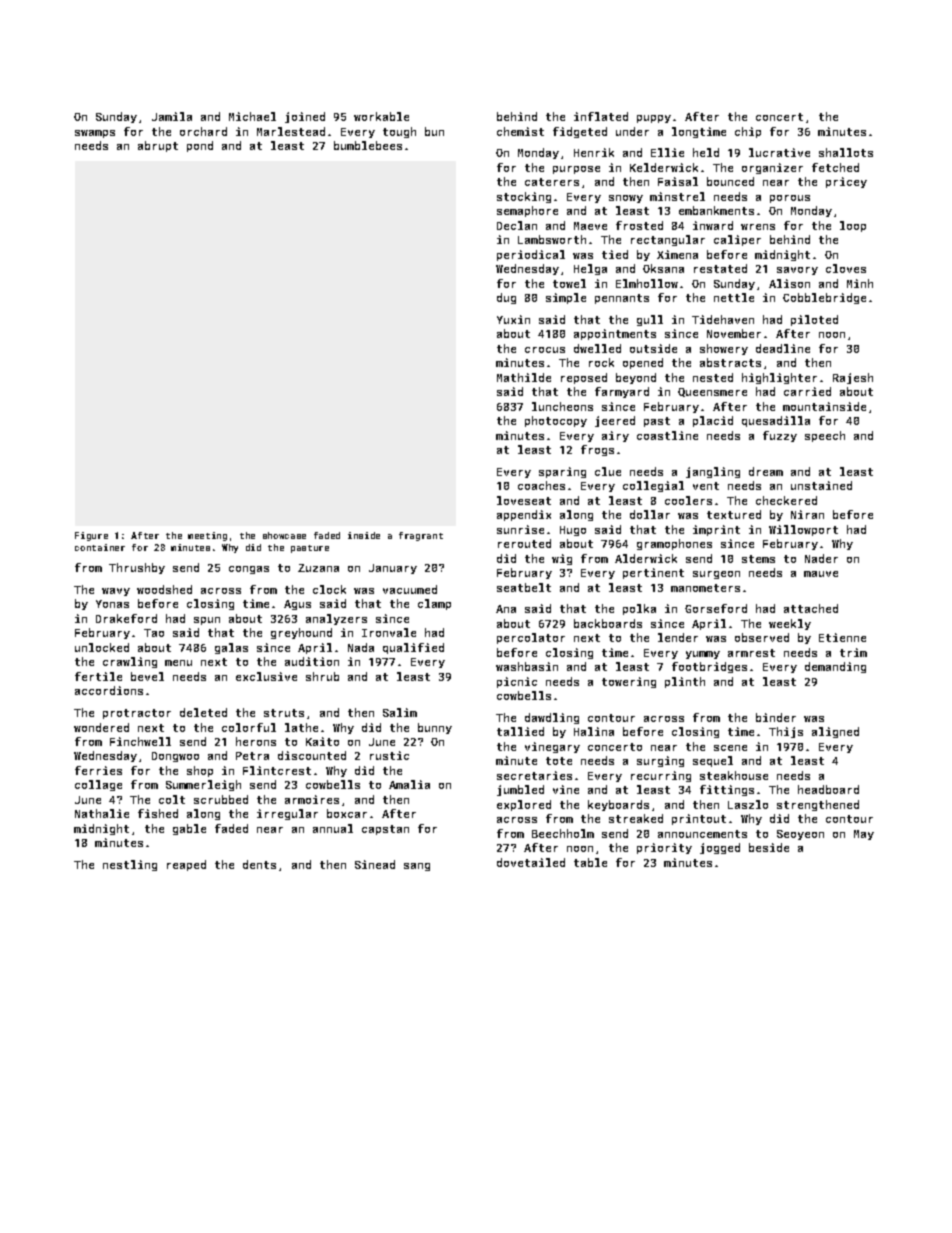 The image size is (952, 1233). What do you see at coordinates (541, 485) in the page?
I see `coaches` at bounding box center [541, 485].
